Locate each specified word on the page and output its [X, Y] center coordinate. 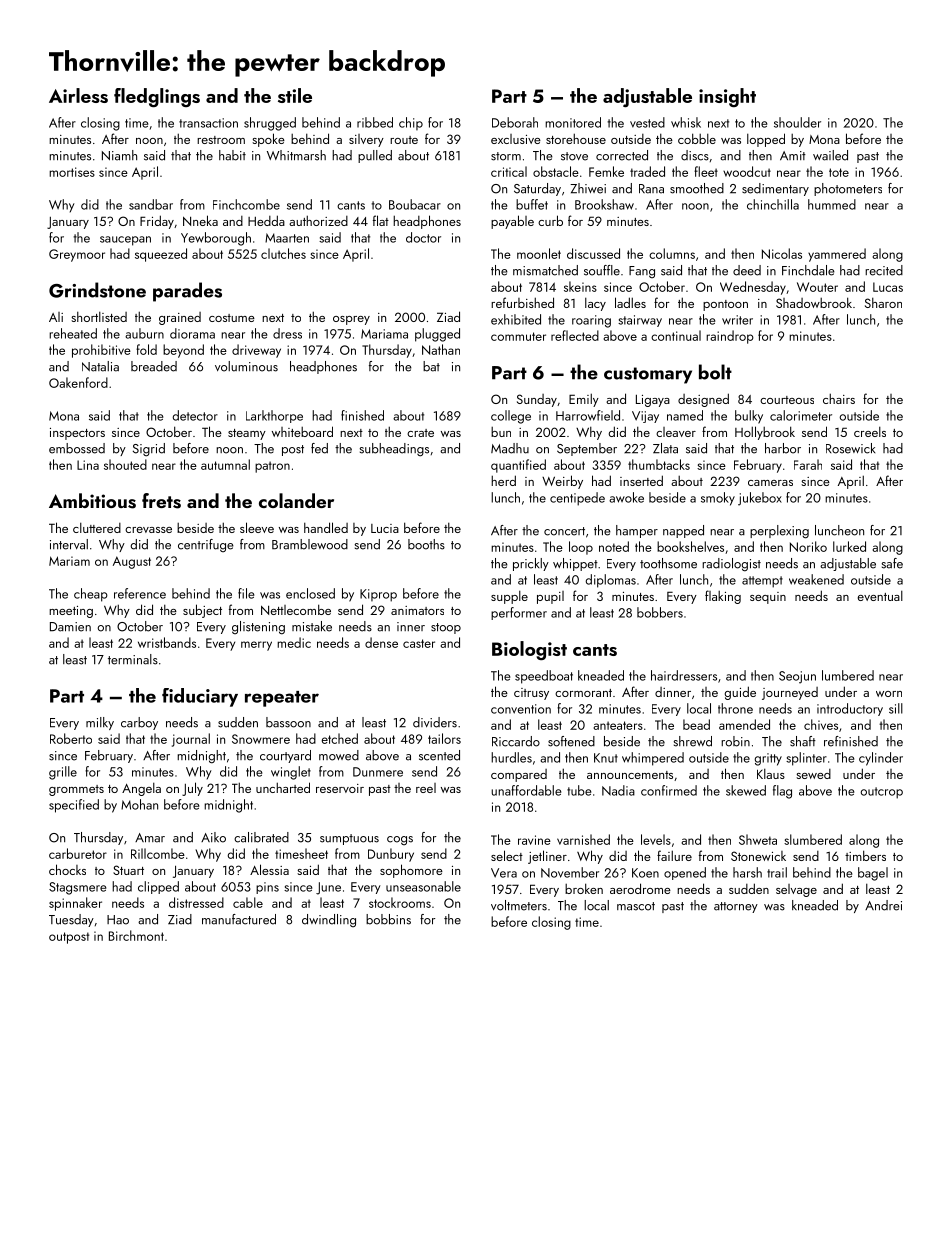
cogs [400, 840]
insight [727, 97]
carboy [139, 723]
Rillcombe [158, 853]
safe [892, 563]
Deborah [515, 122]
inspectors [77, 434]
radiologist [731, 565]
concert [564, 531]
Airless [78, 95]
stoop [446, 628]
